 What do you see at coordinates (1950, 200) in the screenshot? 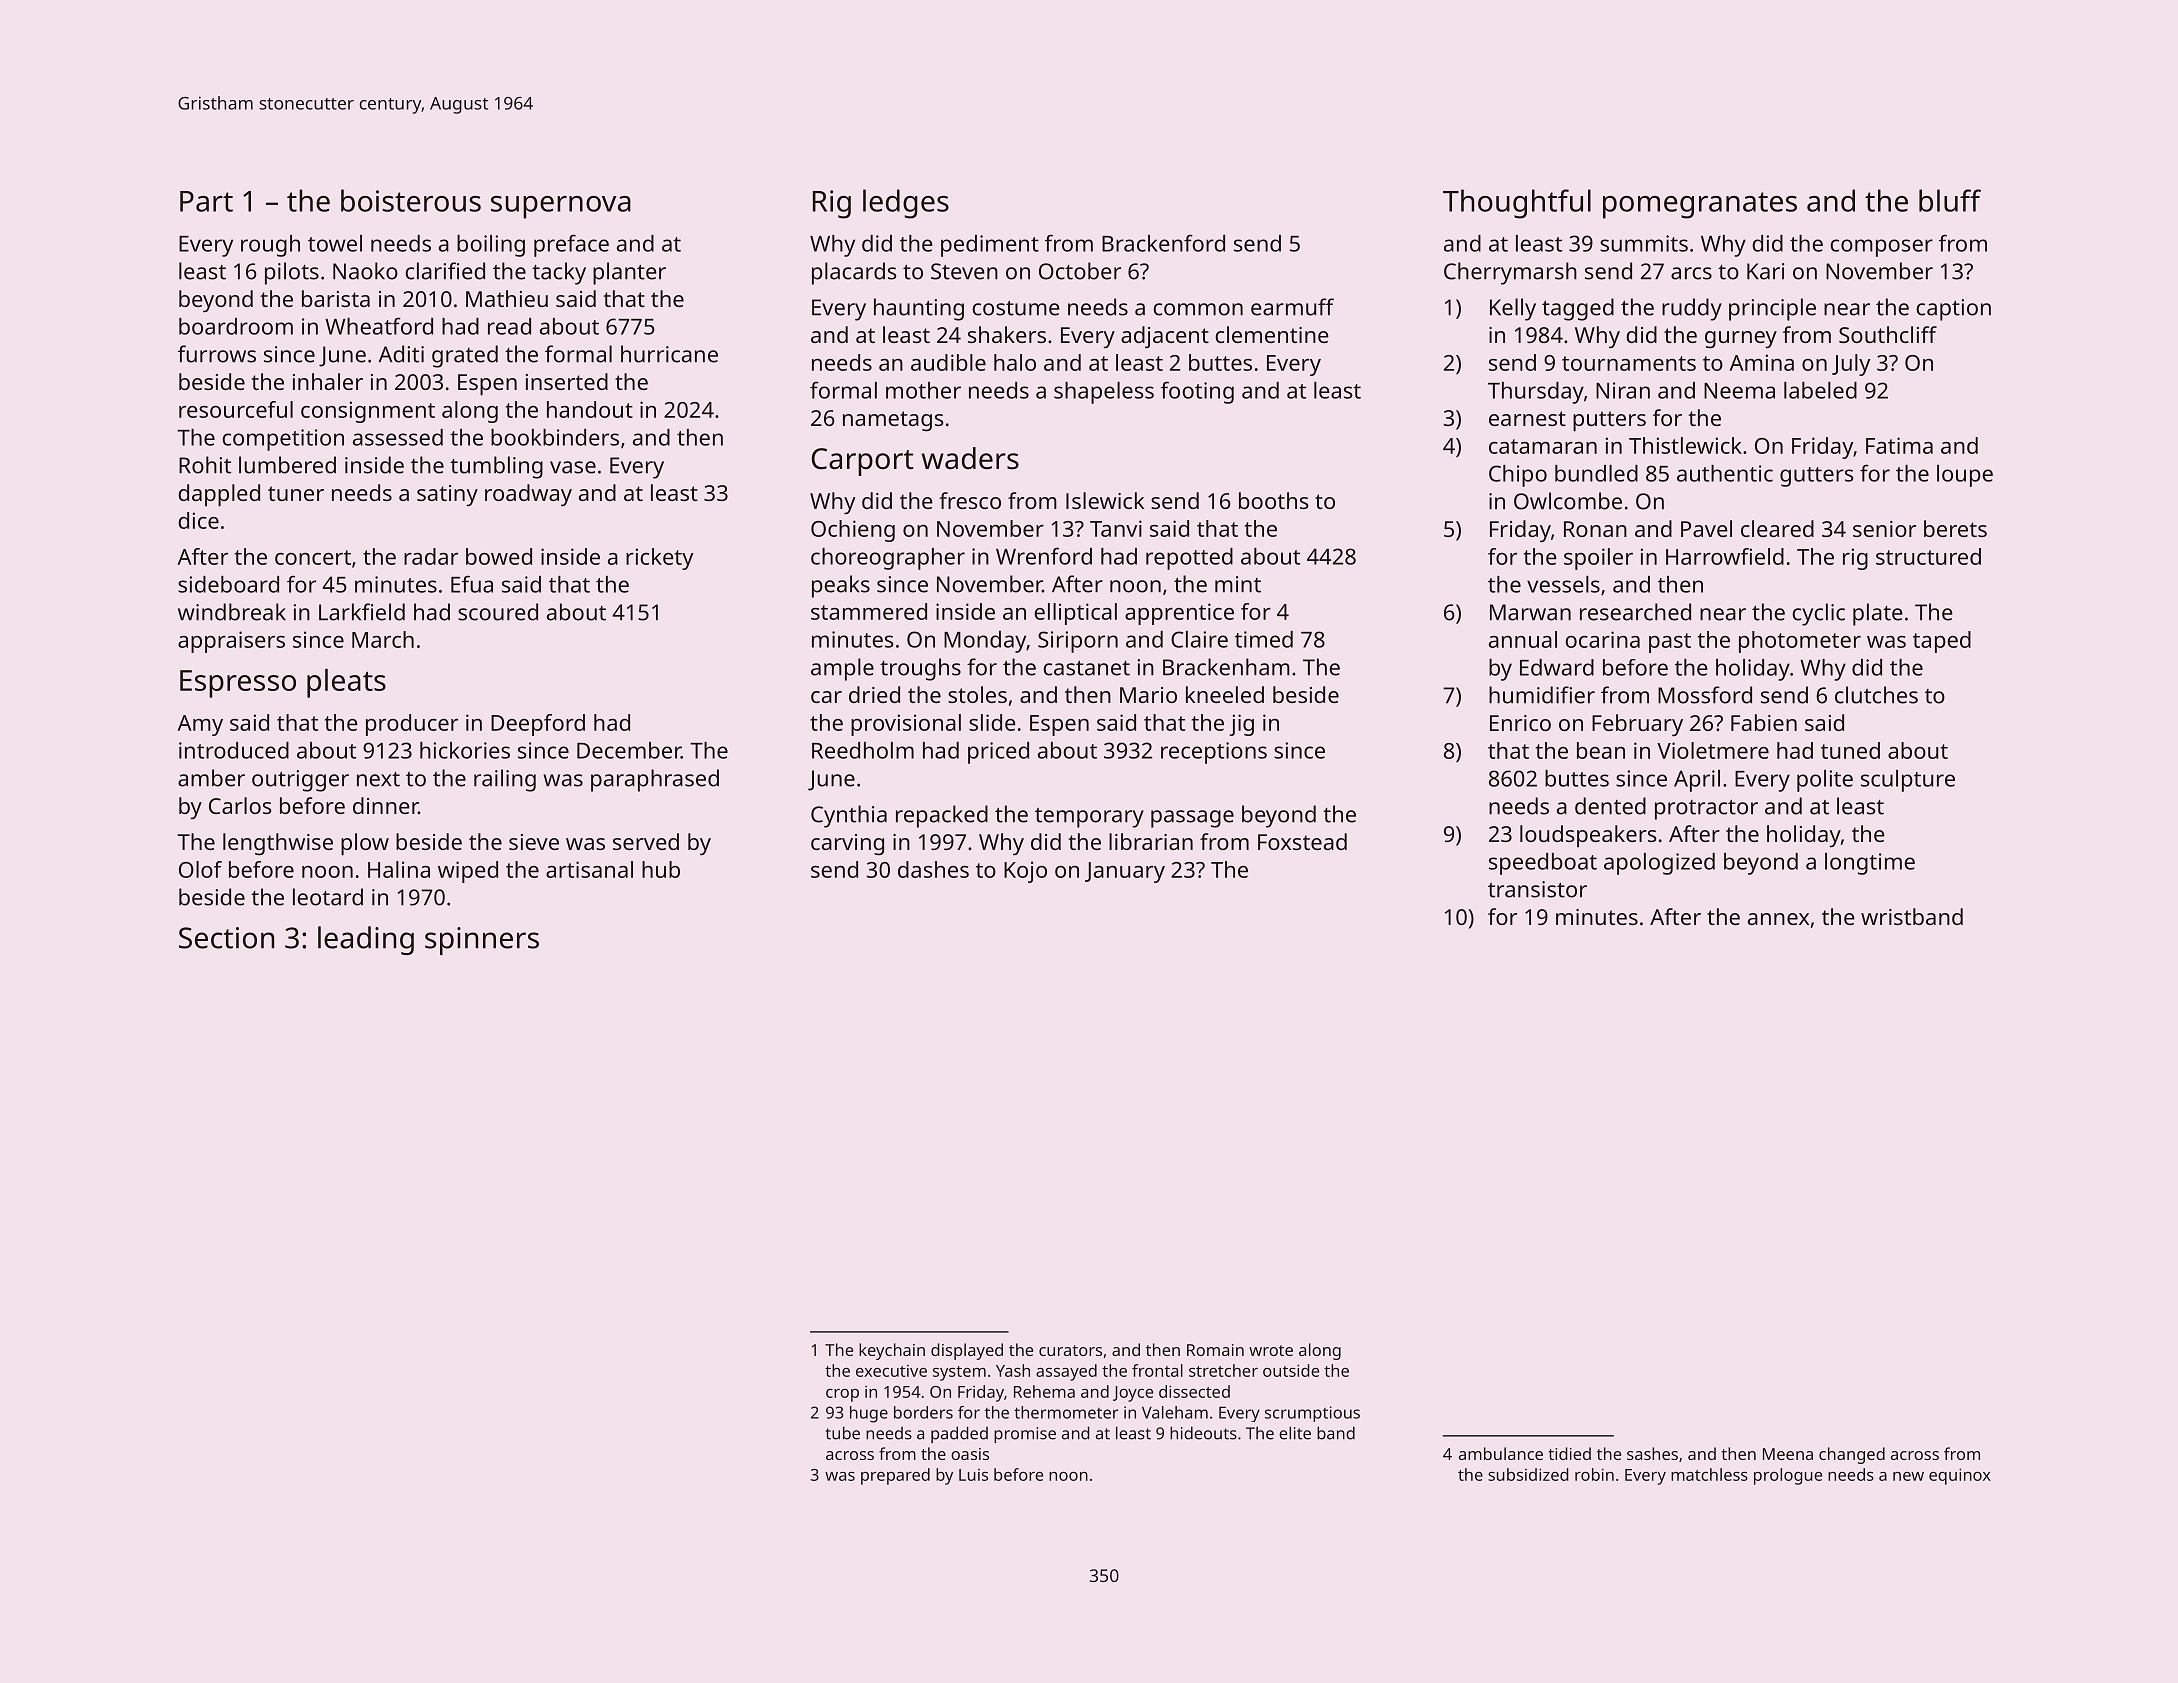
I see `bluff` at bounding box center [1950, 200].
